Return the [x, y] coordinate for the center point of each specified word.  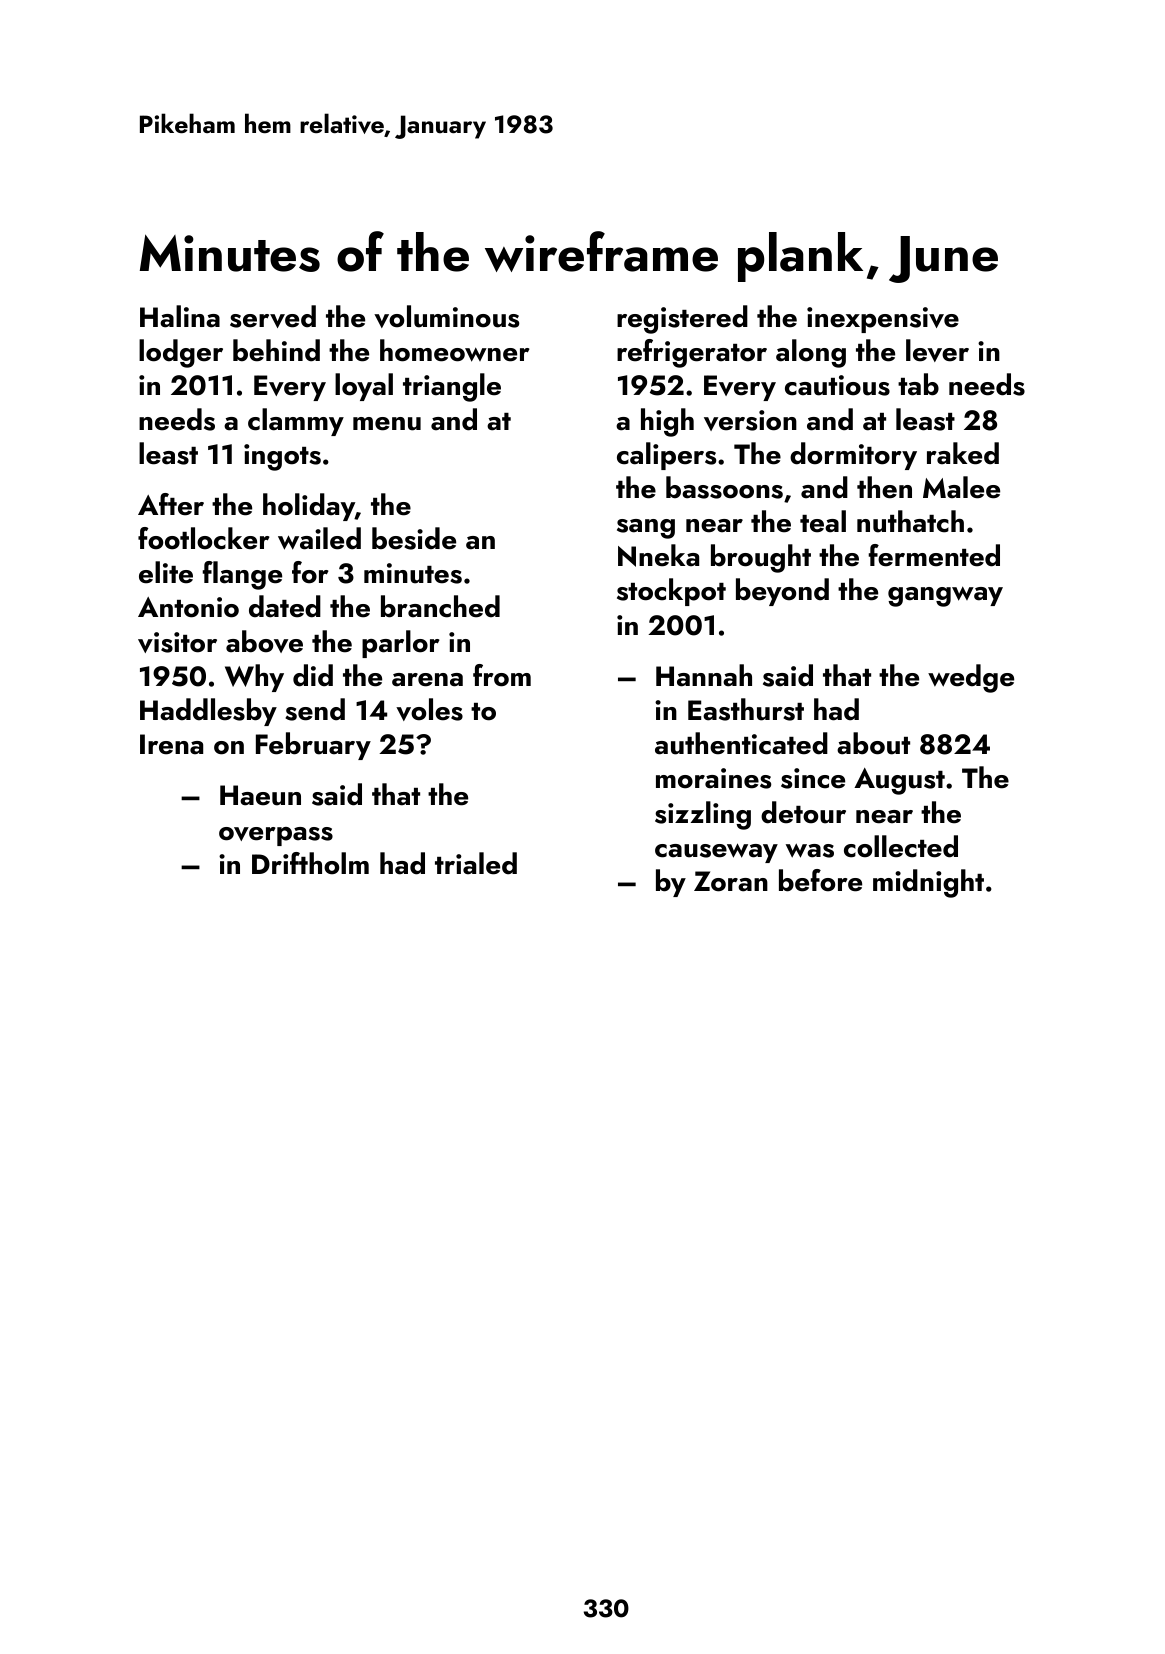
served [273, 316]
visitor [177, 642]
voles [429, 709]
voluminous [446, 316]
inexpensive [883, 320]
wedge [971, 678]
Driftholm [310, 863]
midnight [928, 883]
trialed [476, 863]
